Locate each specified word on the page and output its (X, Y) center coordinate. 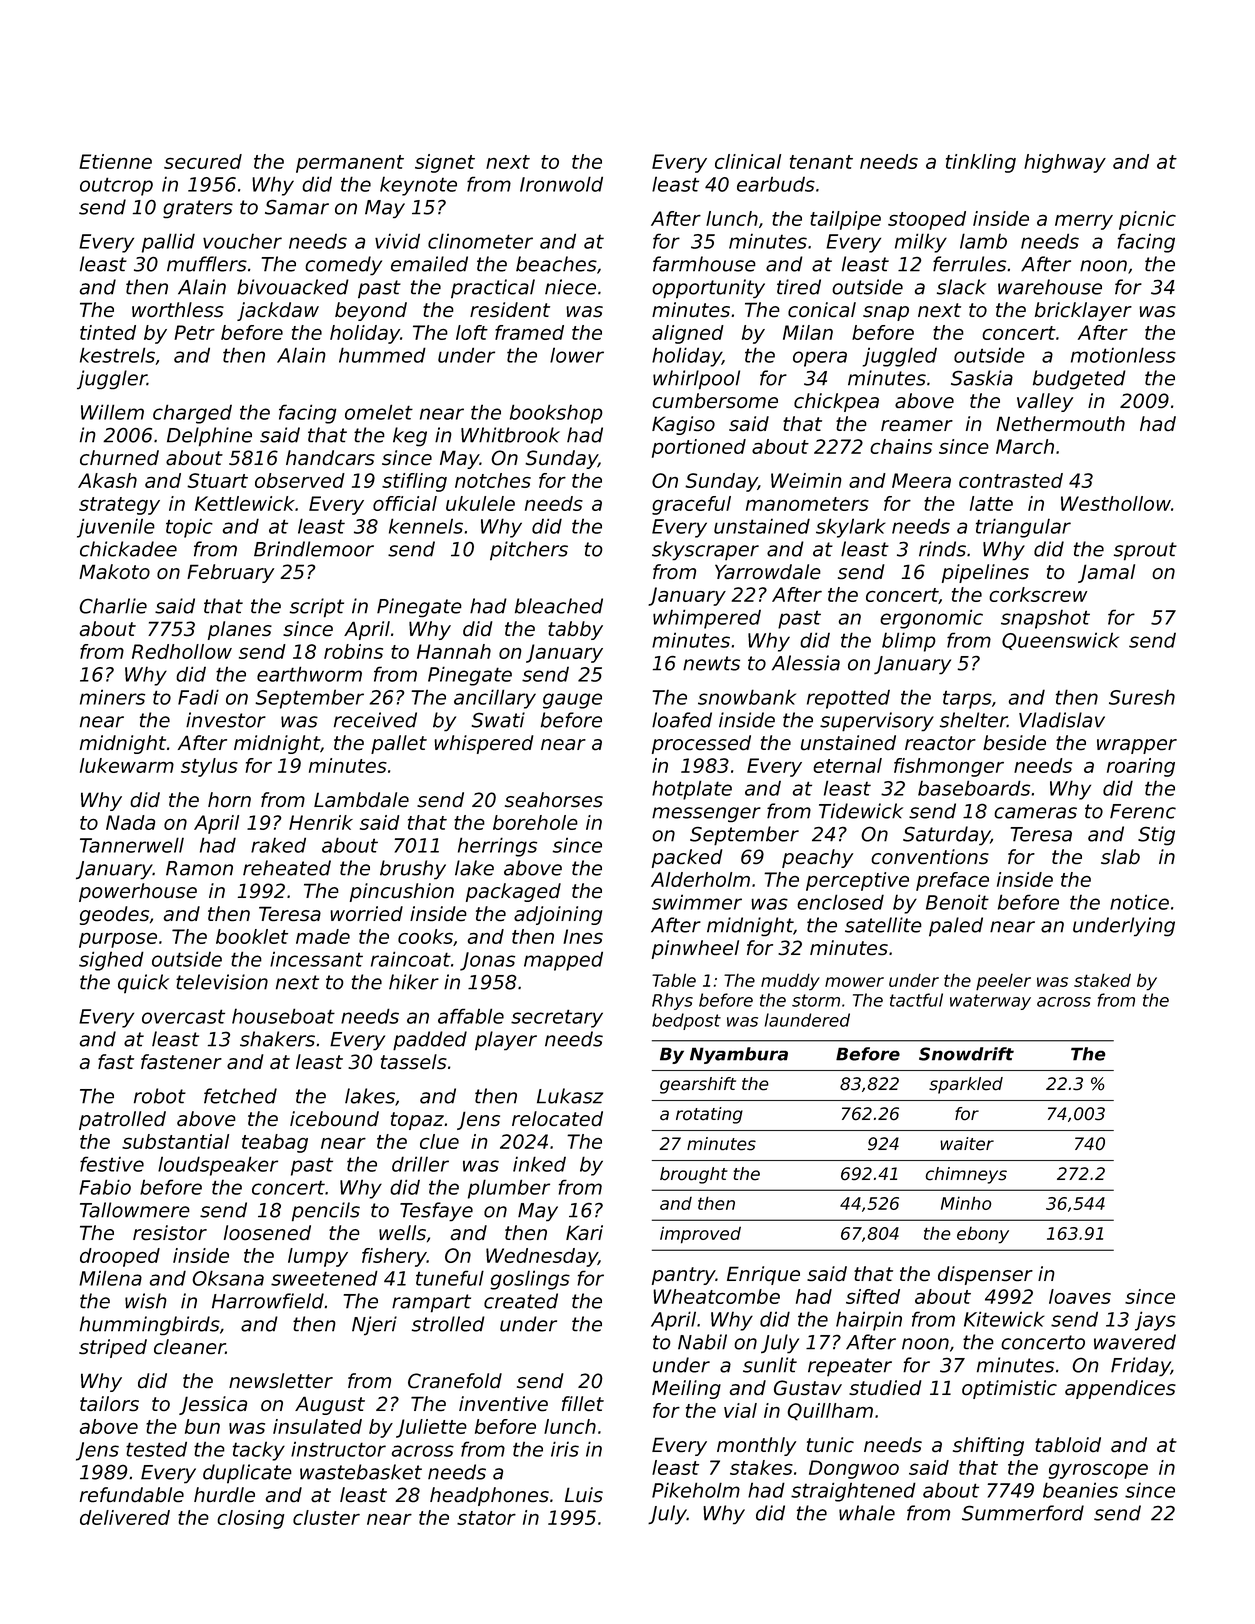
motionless (1123, 355)
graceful (691, 505)
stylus (209, 767)
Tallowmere (135, 1210)
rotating (709, 1115)
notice (1139, 902)
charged (192, 414)
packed (687, 858)
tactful (916, 1000)
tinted (108, 332)
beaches (556, 264)
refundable (132, 1494)
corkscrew (1038, 594)
